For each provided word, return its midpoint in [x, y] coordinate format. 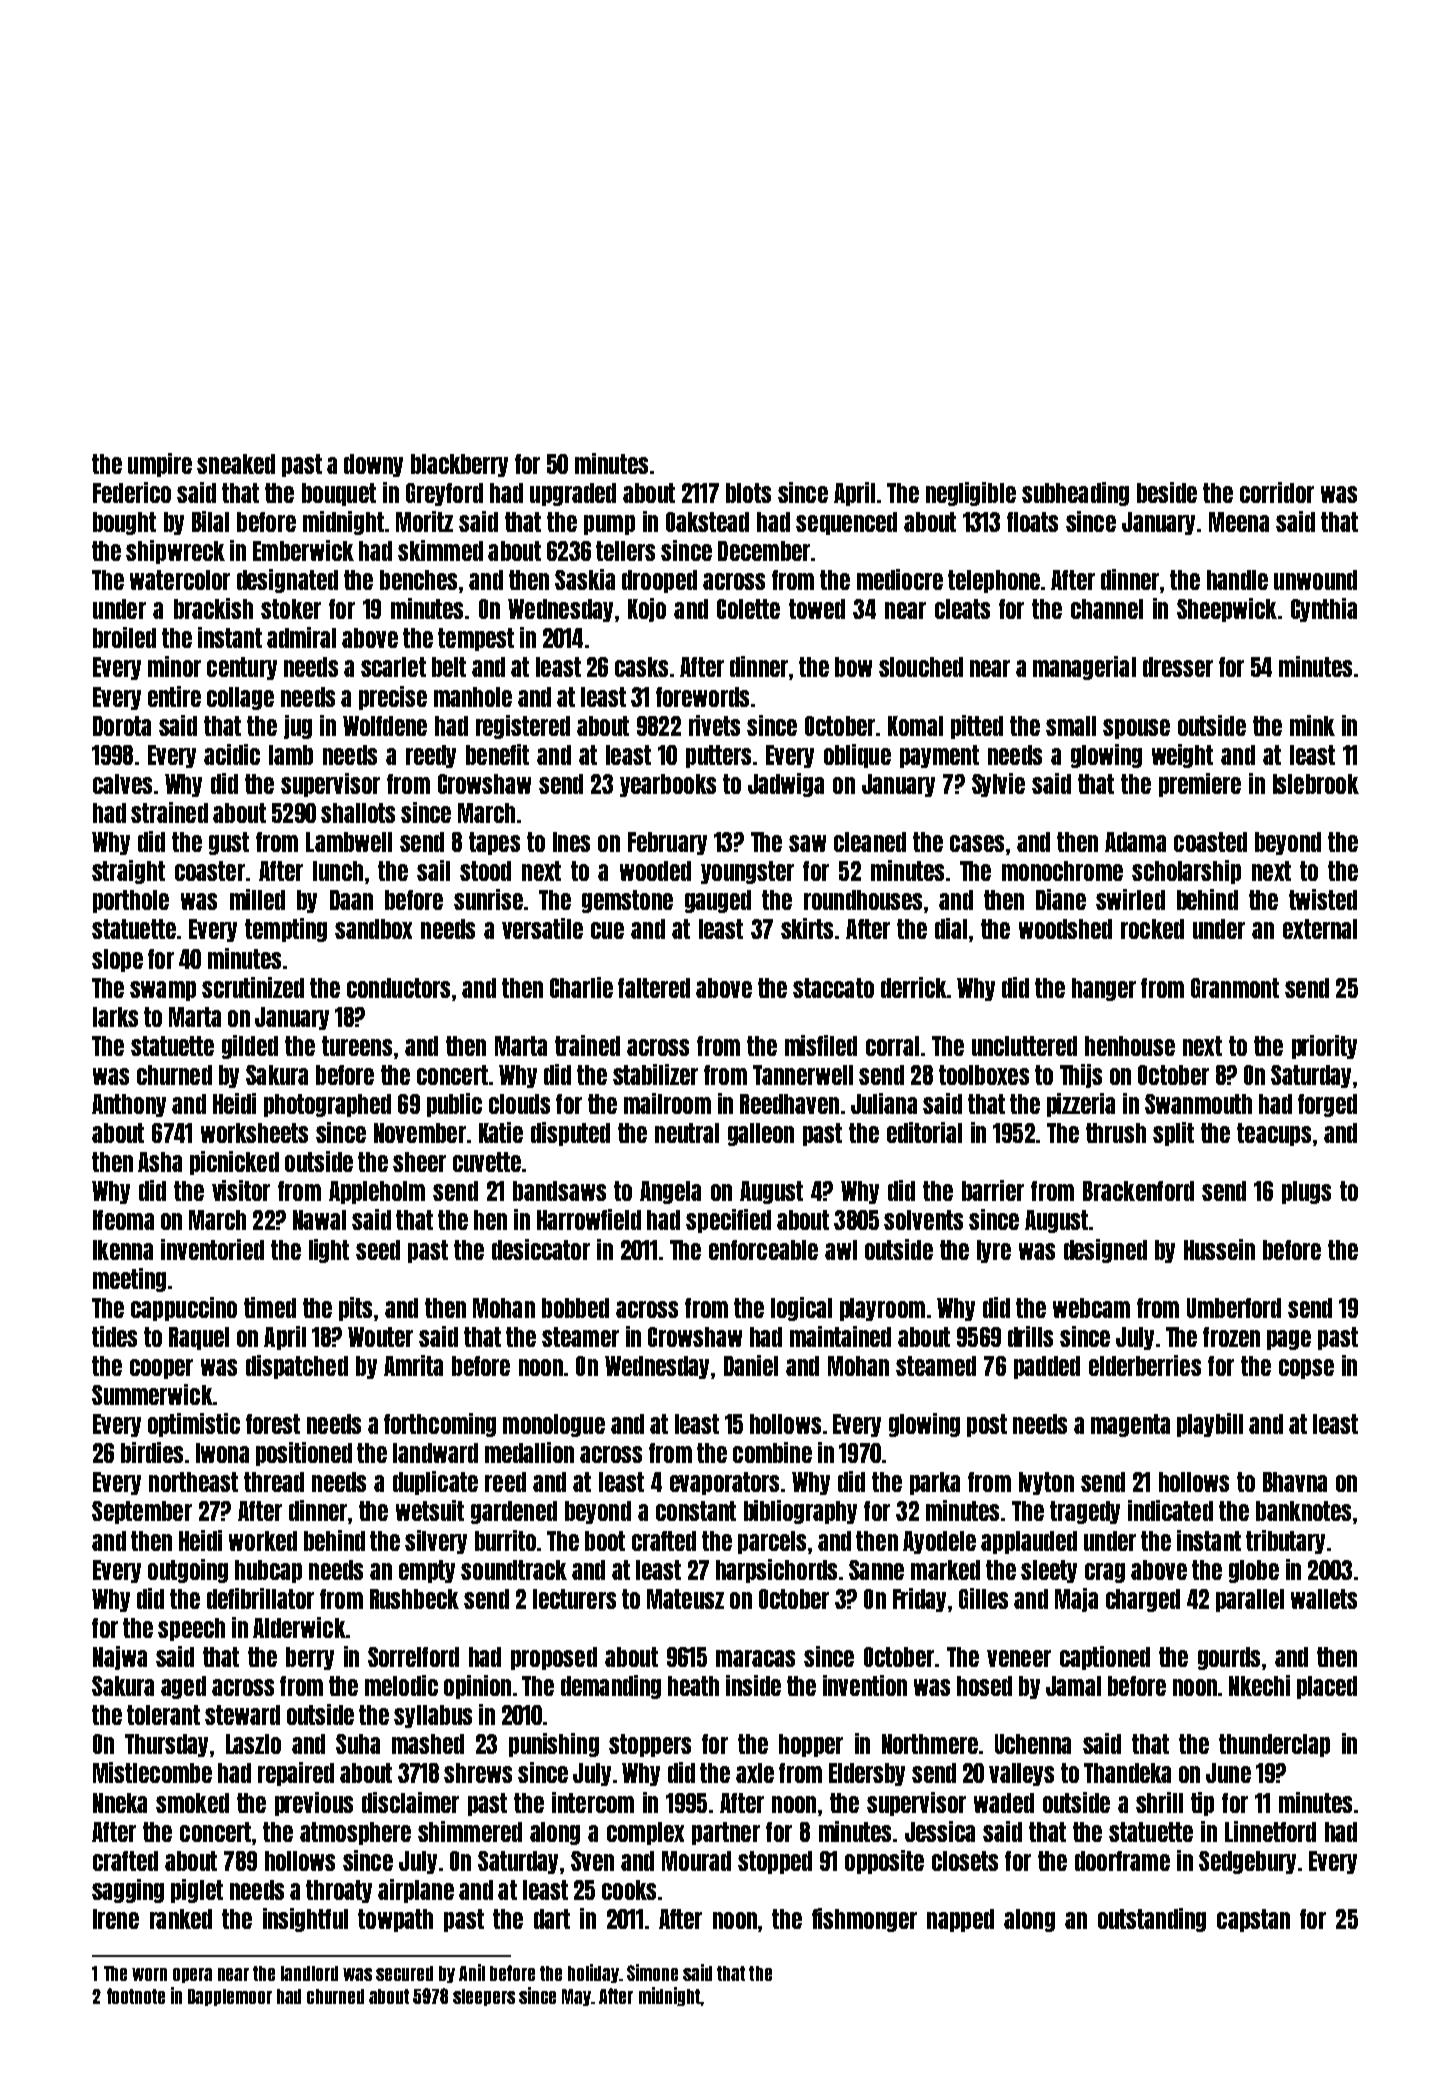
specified [728, 1221]
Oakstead [707, 522]
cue [607, 930]
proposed [554, 1658]
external [1320, 929]
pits [355, 1309]
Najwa [120, 1658]
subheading [1075, 494]
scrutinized [253, 987]
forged [1327, 1105]
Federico [132, 492]
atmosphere [355, 1833]
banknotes [1303, 1511]
